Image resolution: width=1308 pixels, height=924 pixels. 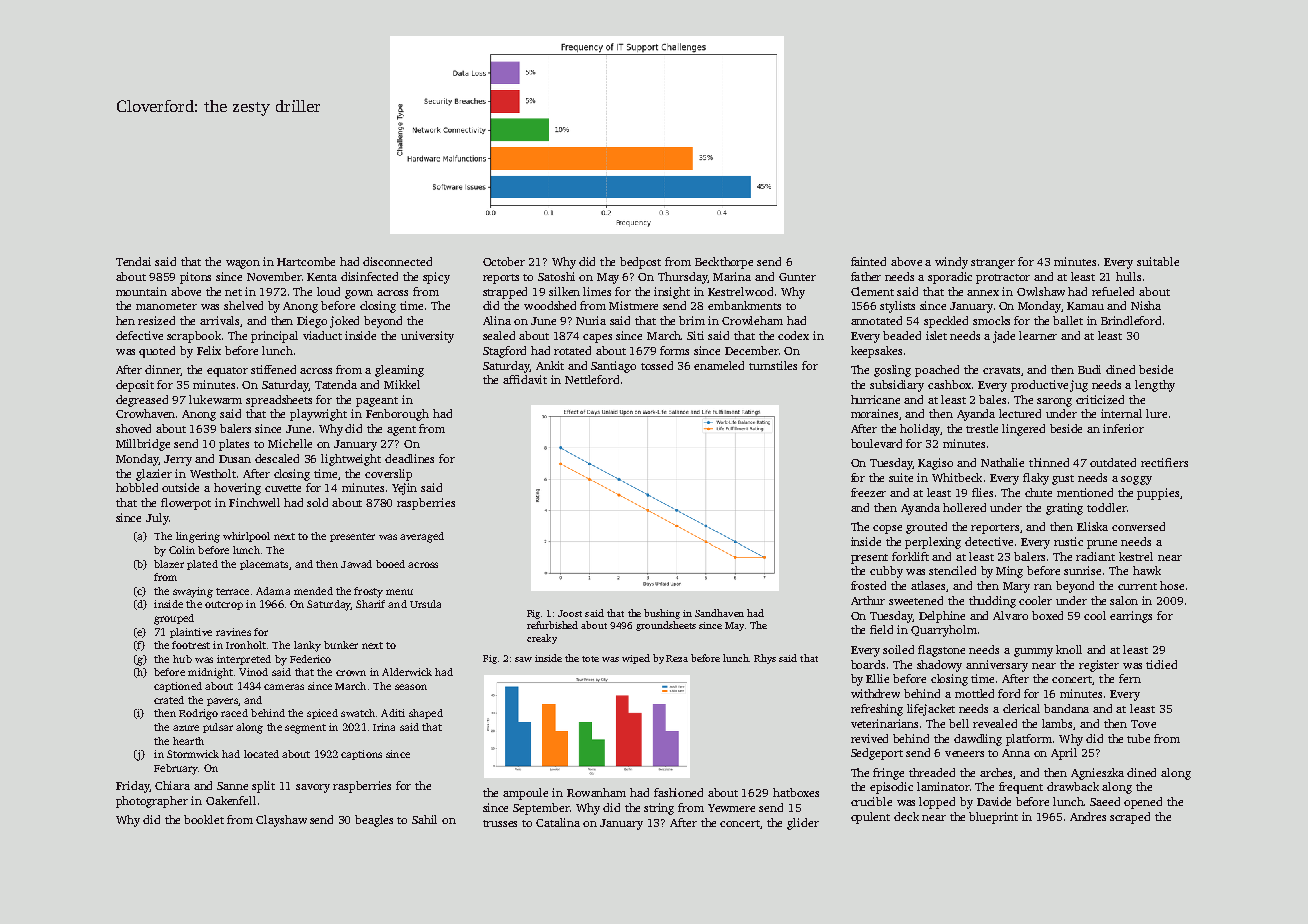 What do you see at coordinates (868, 585) in the screenshot?
I see `frosted` at bounding box center [868, 585].
